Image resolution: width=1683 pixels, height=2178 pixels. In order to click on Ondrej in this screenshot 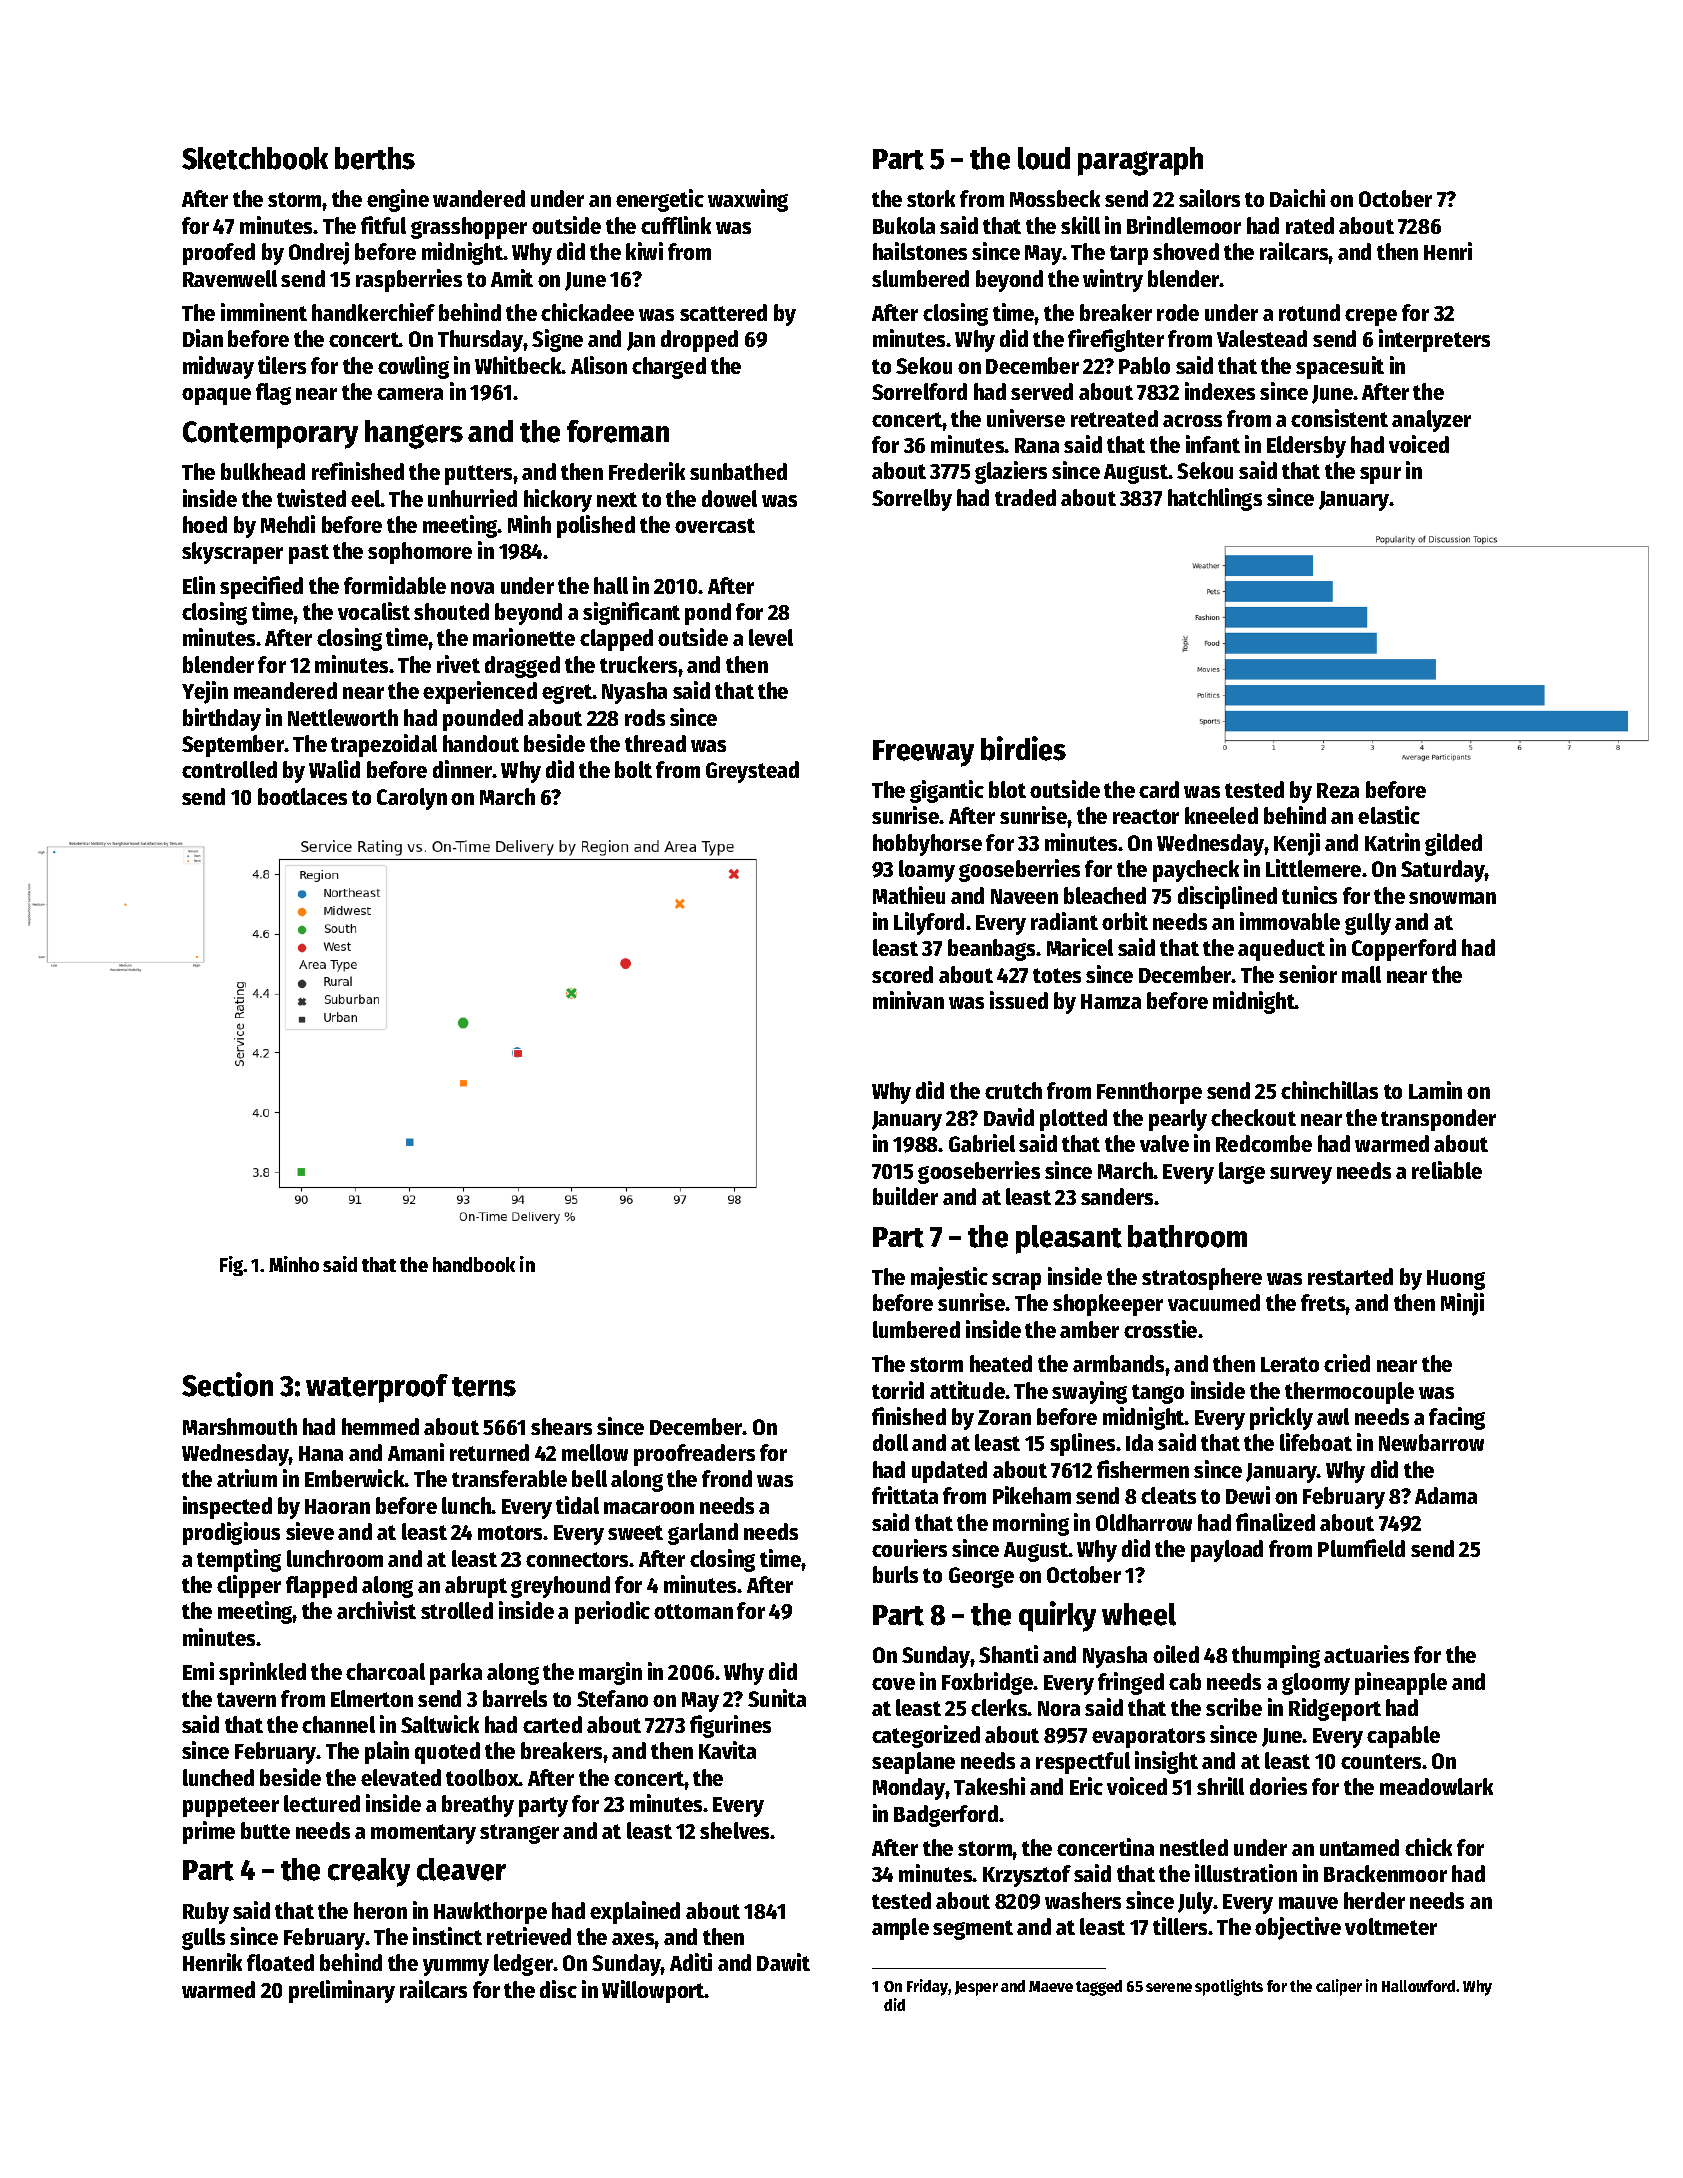, I will do `click(319, 253)`.
